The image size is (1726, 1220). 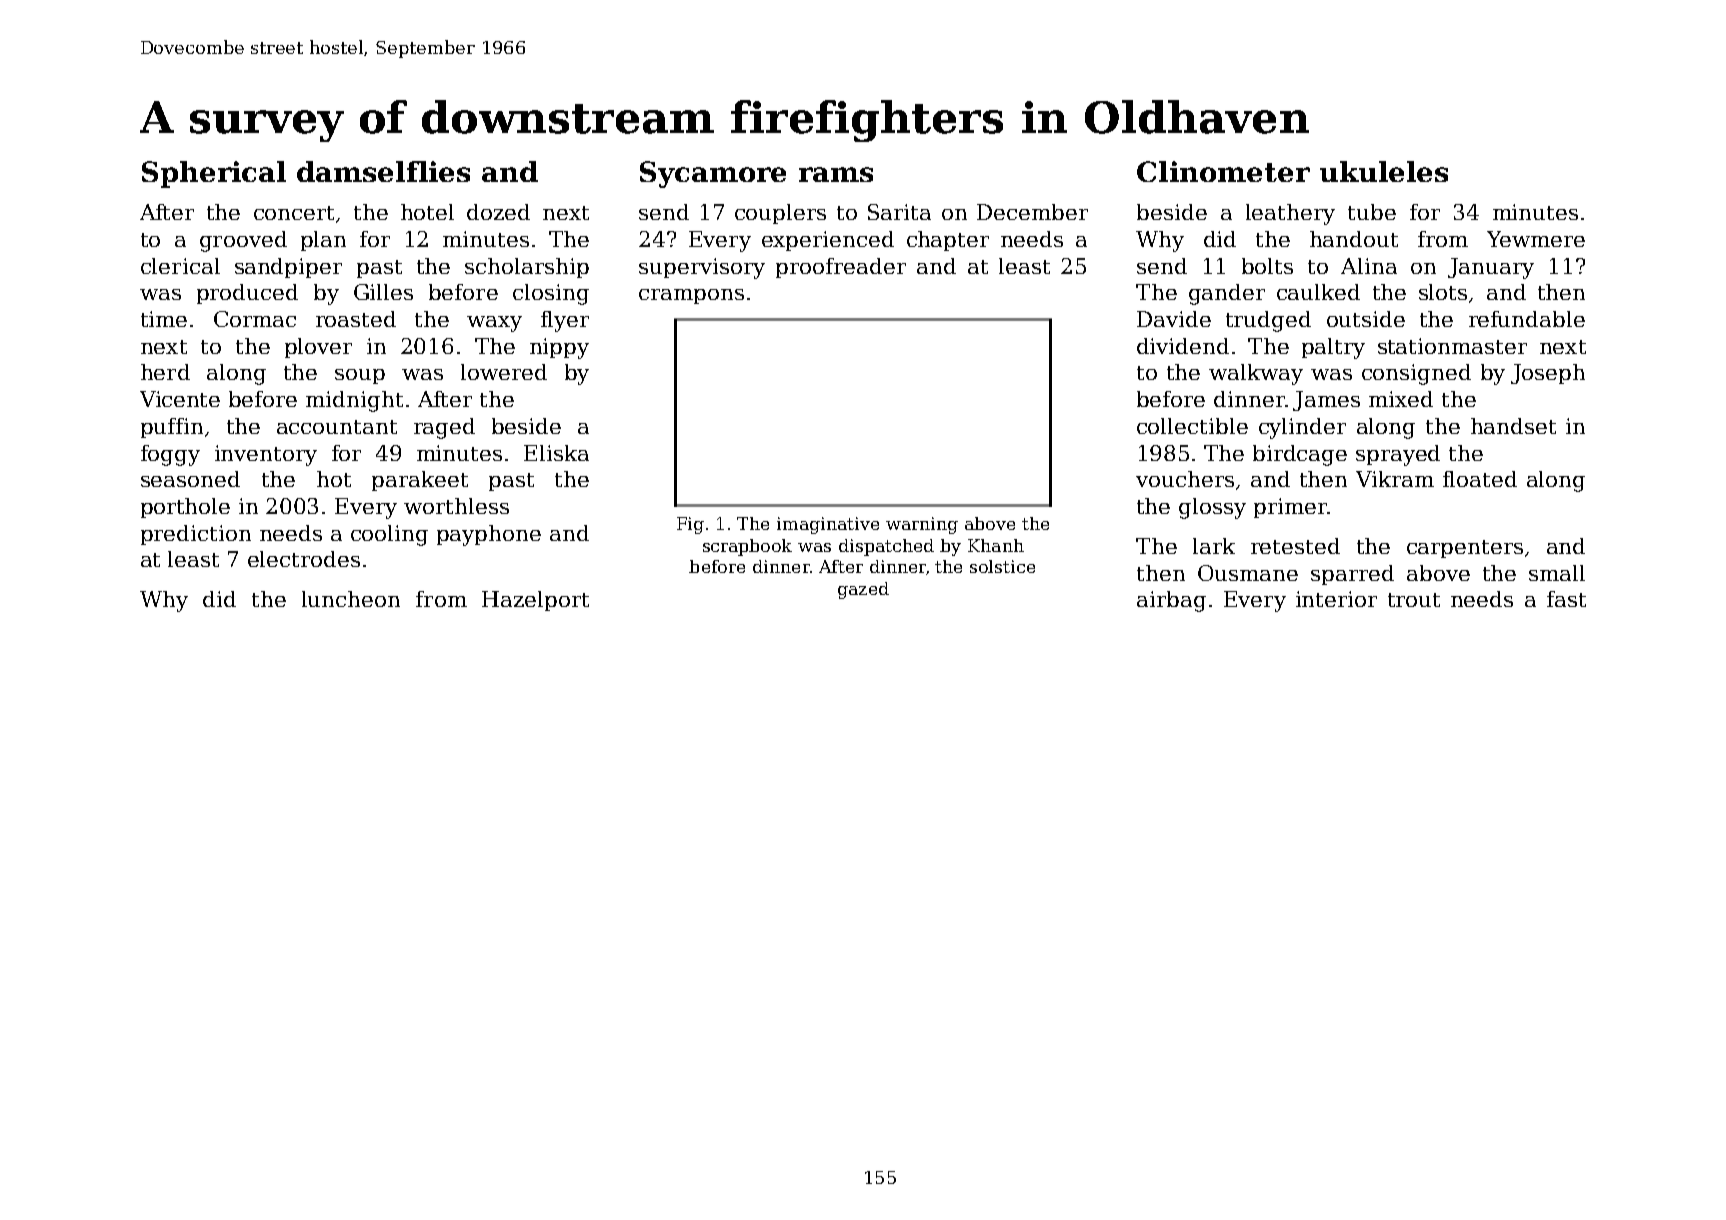 I want to click on ukuleles, so click(x=1384, y=171).
